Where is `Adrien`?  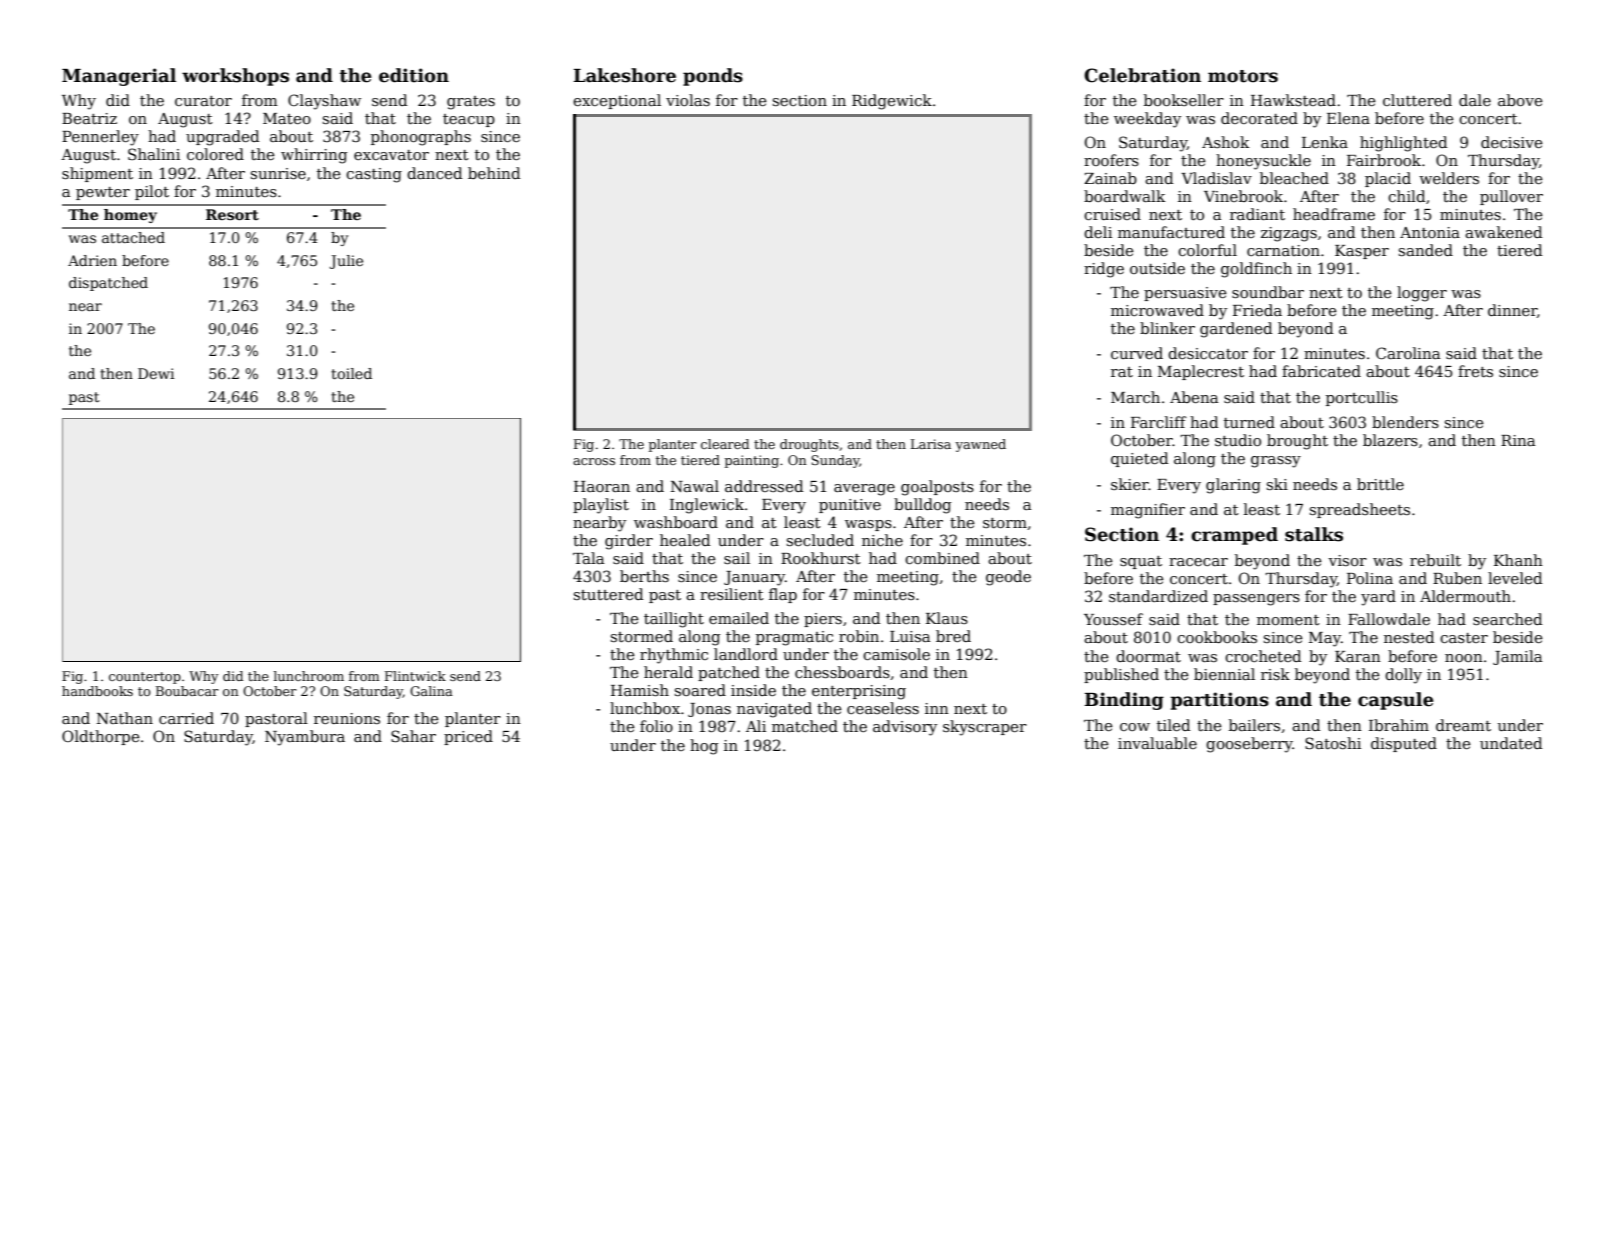 Adrien is located at coordinates (92, 260).
